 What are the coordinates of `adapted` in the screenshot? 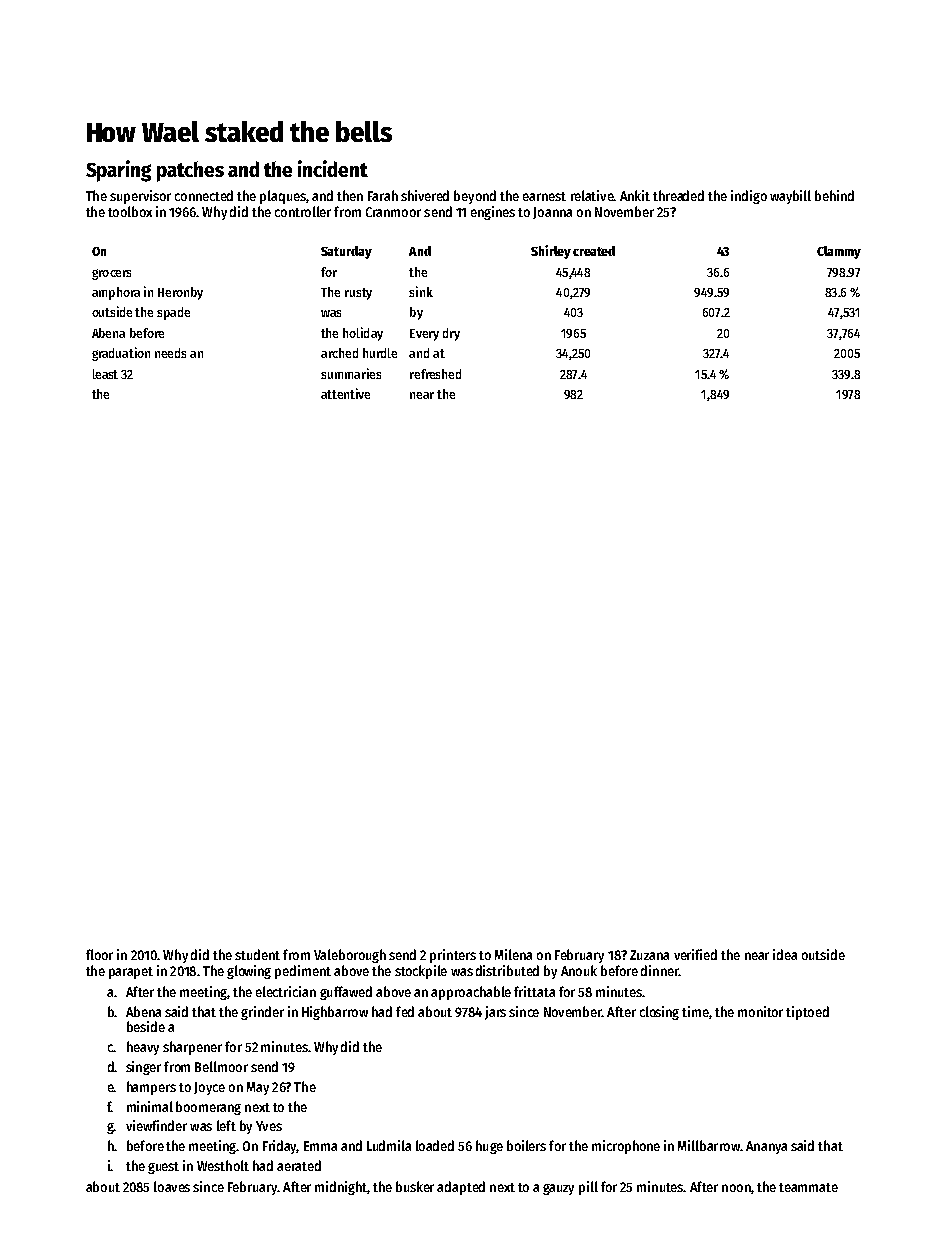 It's located at (461, 1188).
